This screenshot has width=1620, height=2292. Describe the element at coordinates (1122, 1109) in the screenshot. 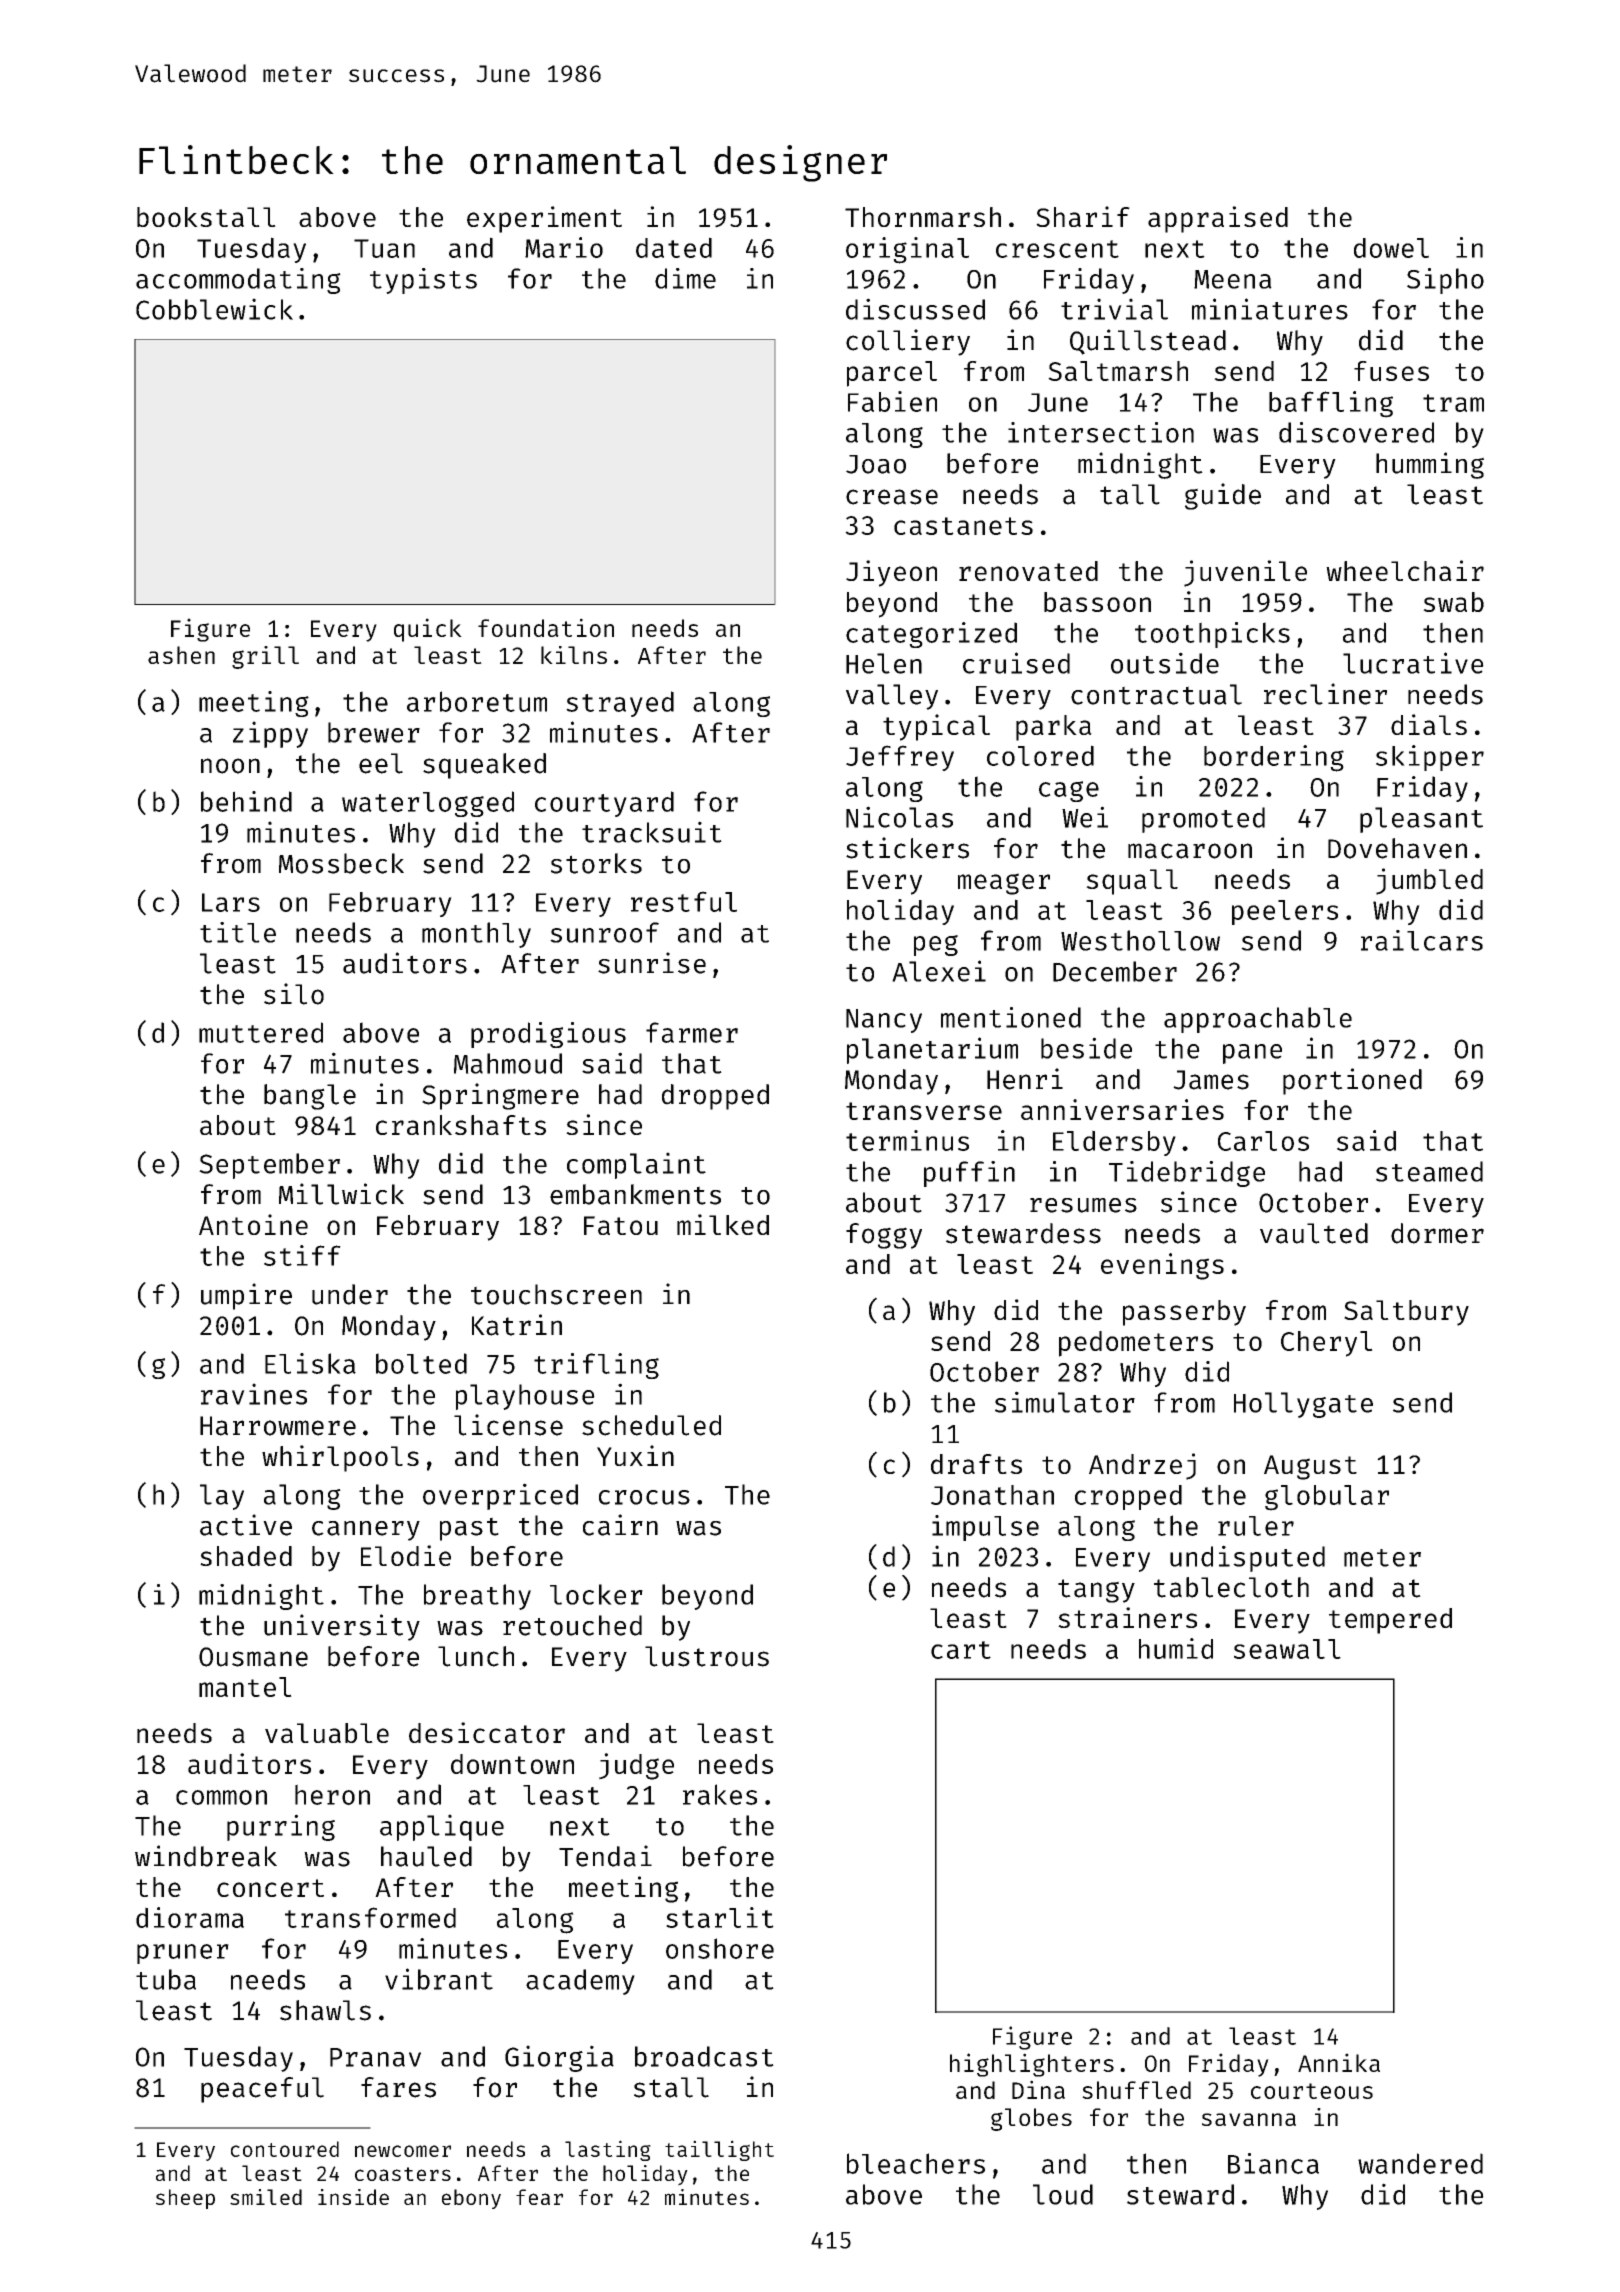

I see `anniversaries` at that location.
